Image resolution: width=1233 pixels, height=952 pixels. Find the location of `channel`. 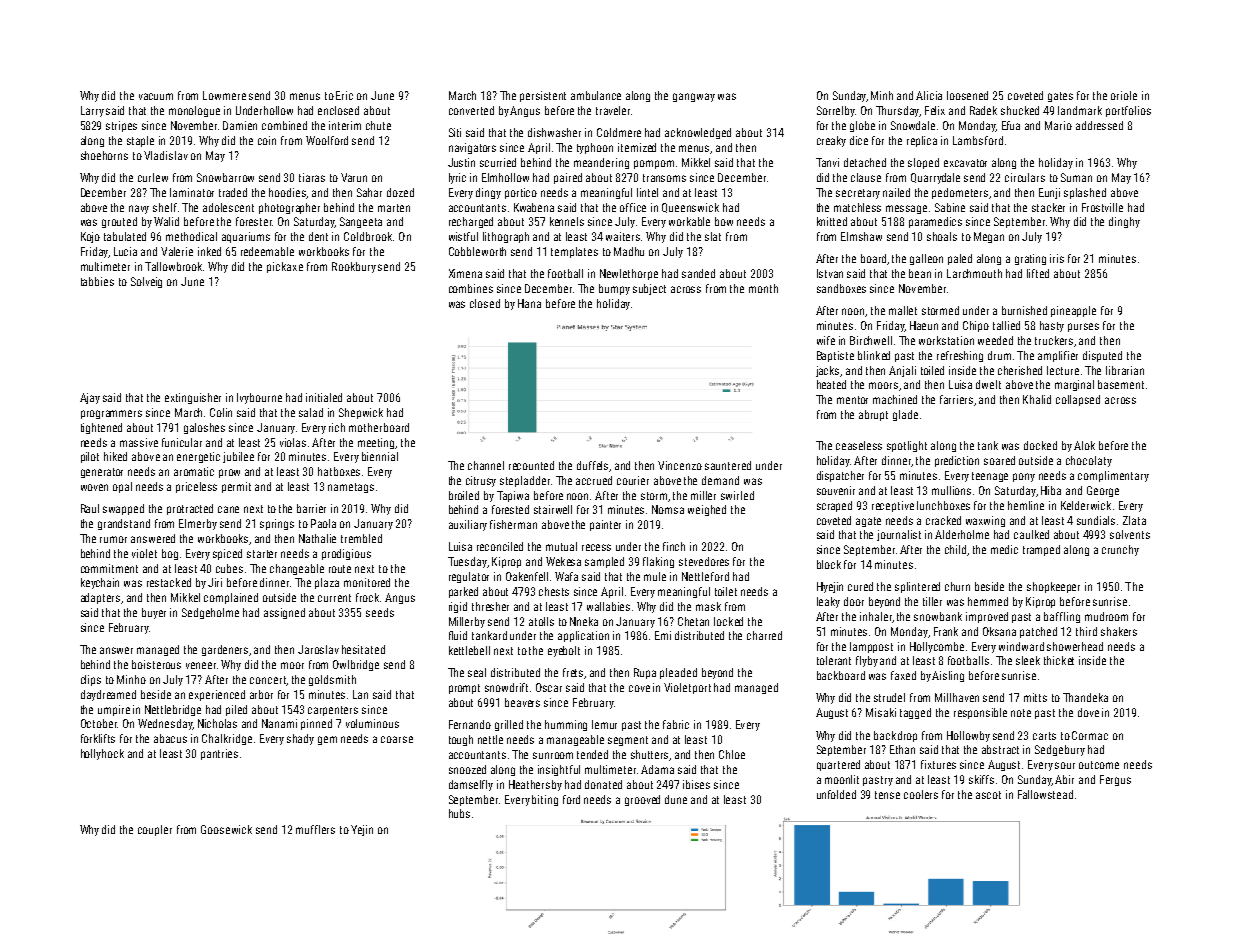

channel is located at coordinates (486, 465).
